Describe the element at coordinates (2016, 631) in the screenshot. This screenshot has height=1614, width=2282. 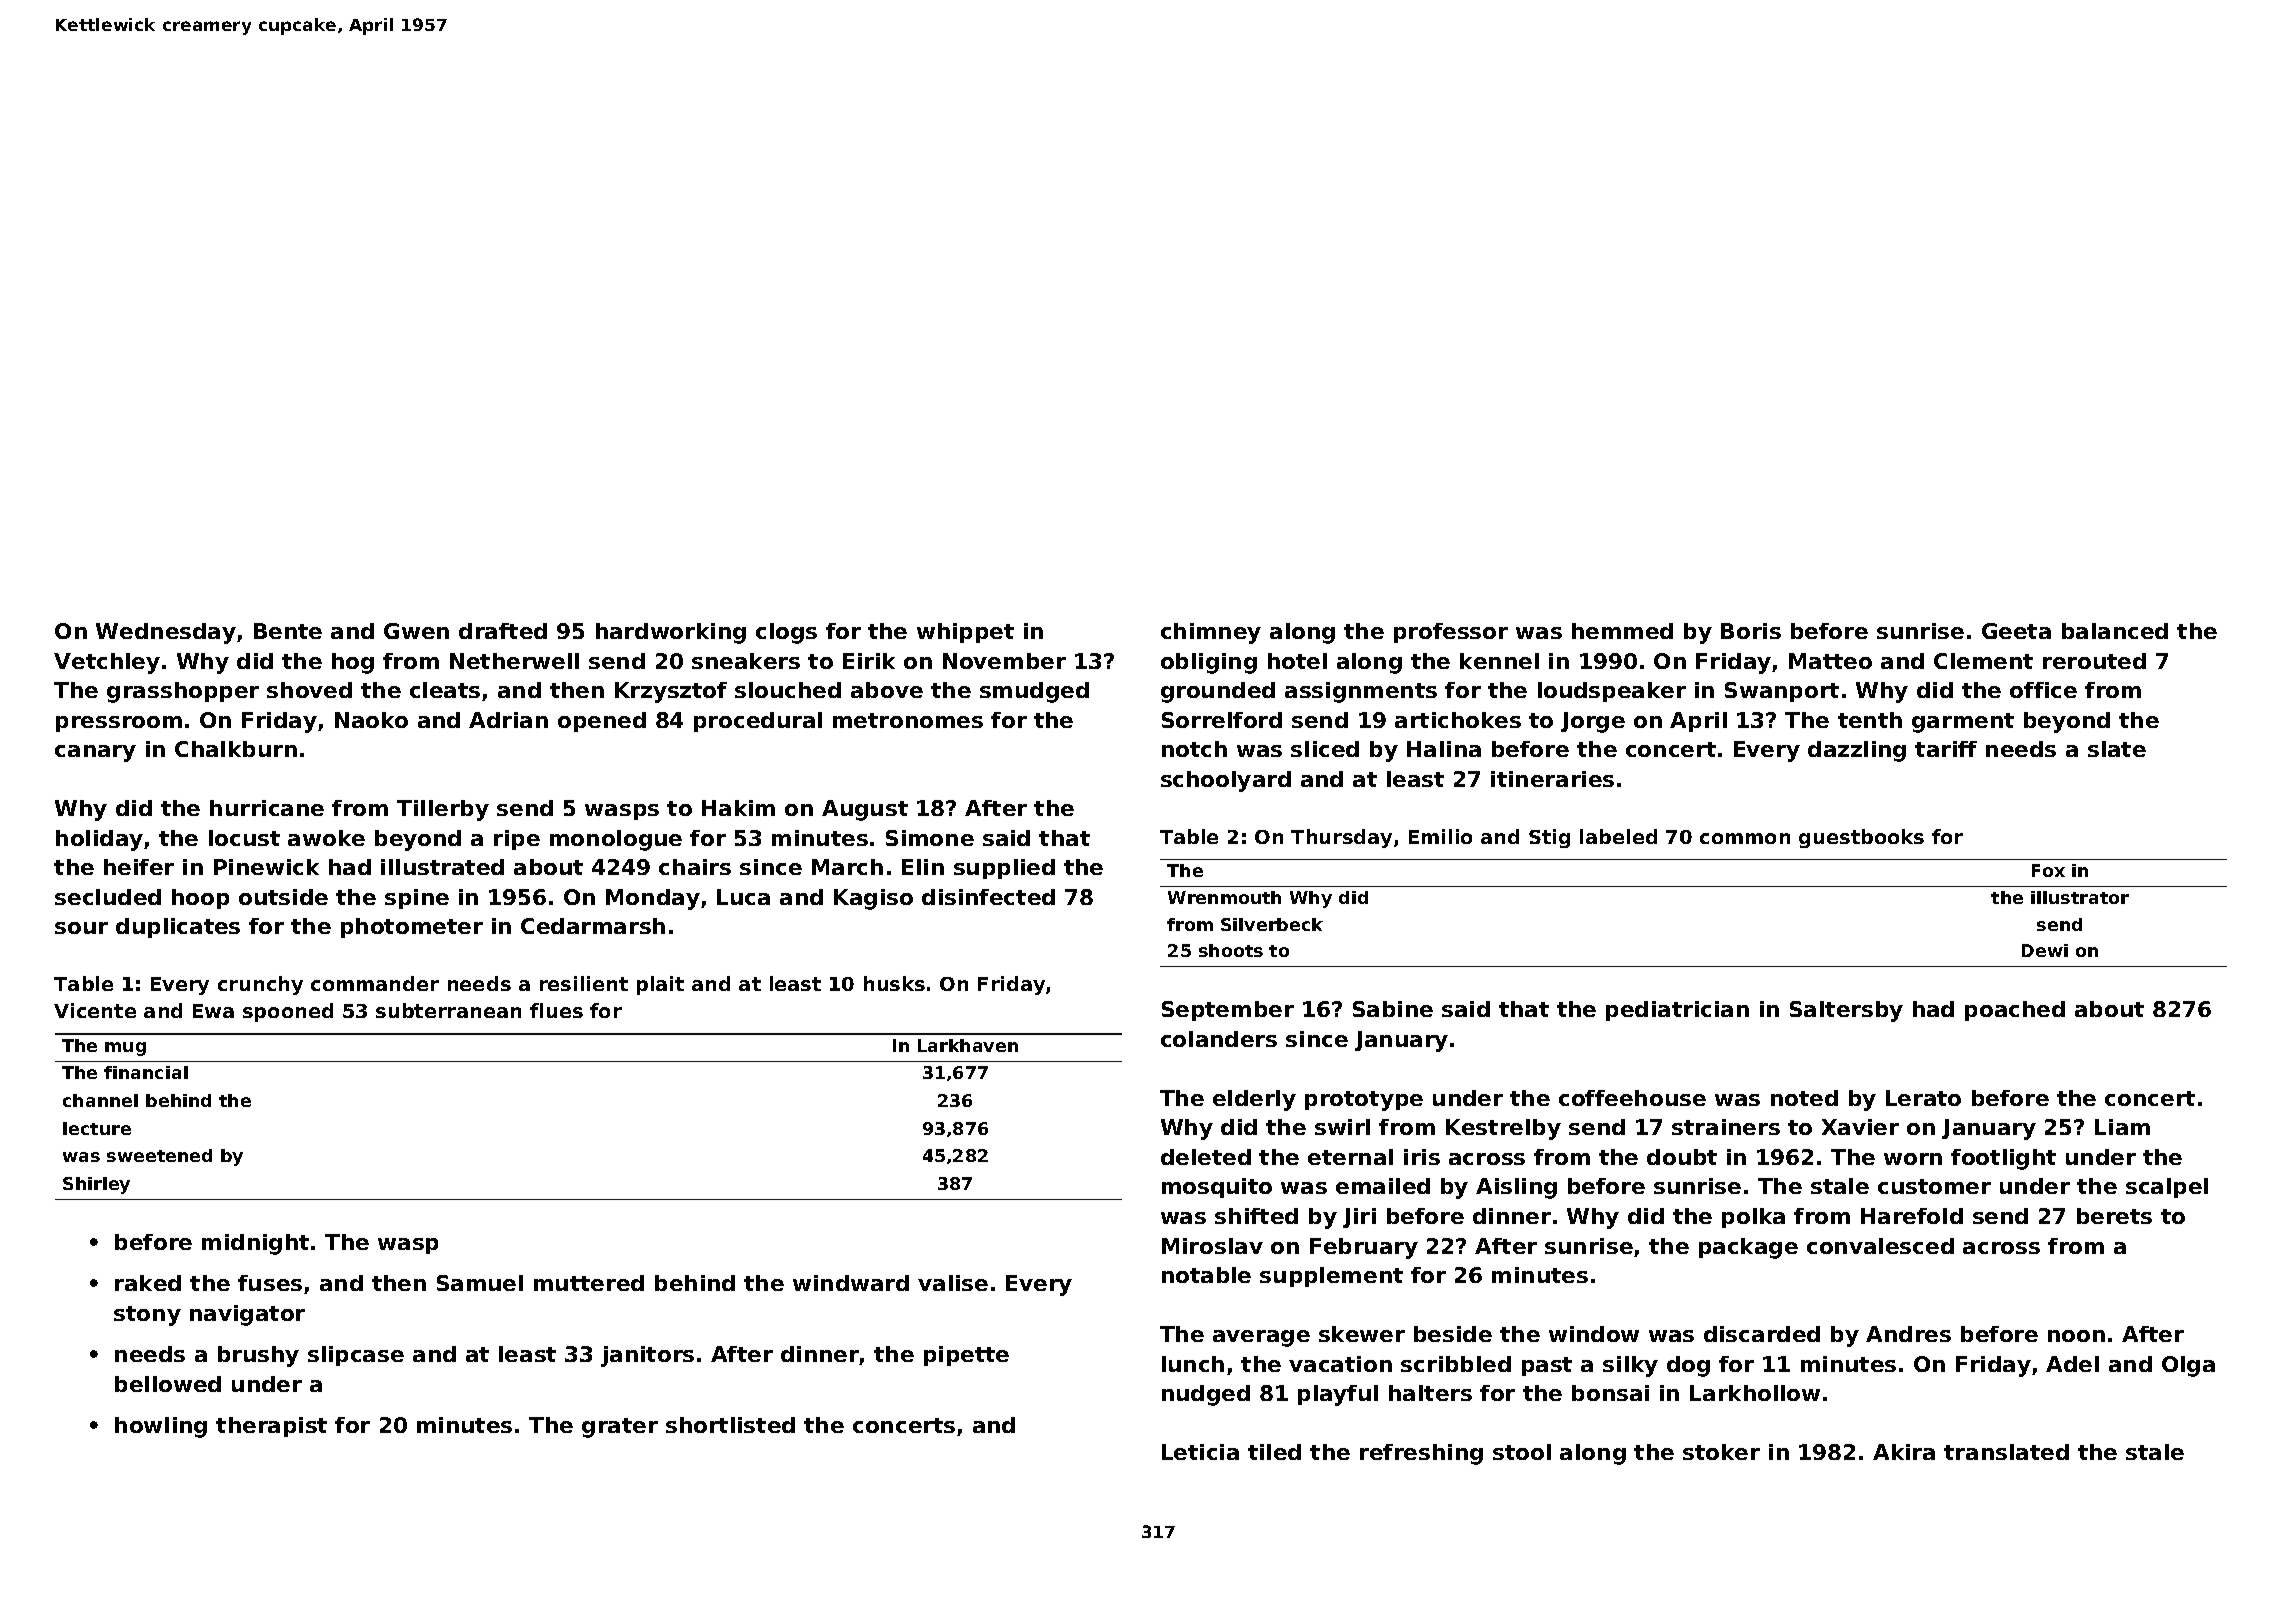
I see `Geeta` at that location.
